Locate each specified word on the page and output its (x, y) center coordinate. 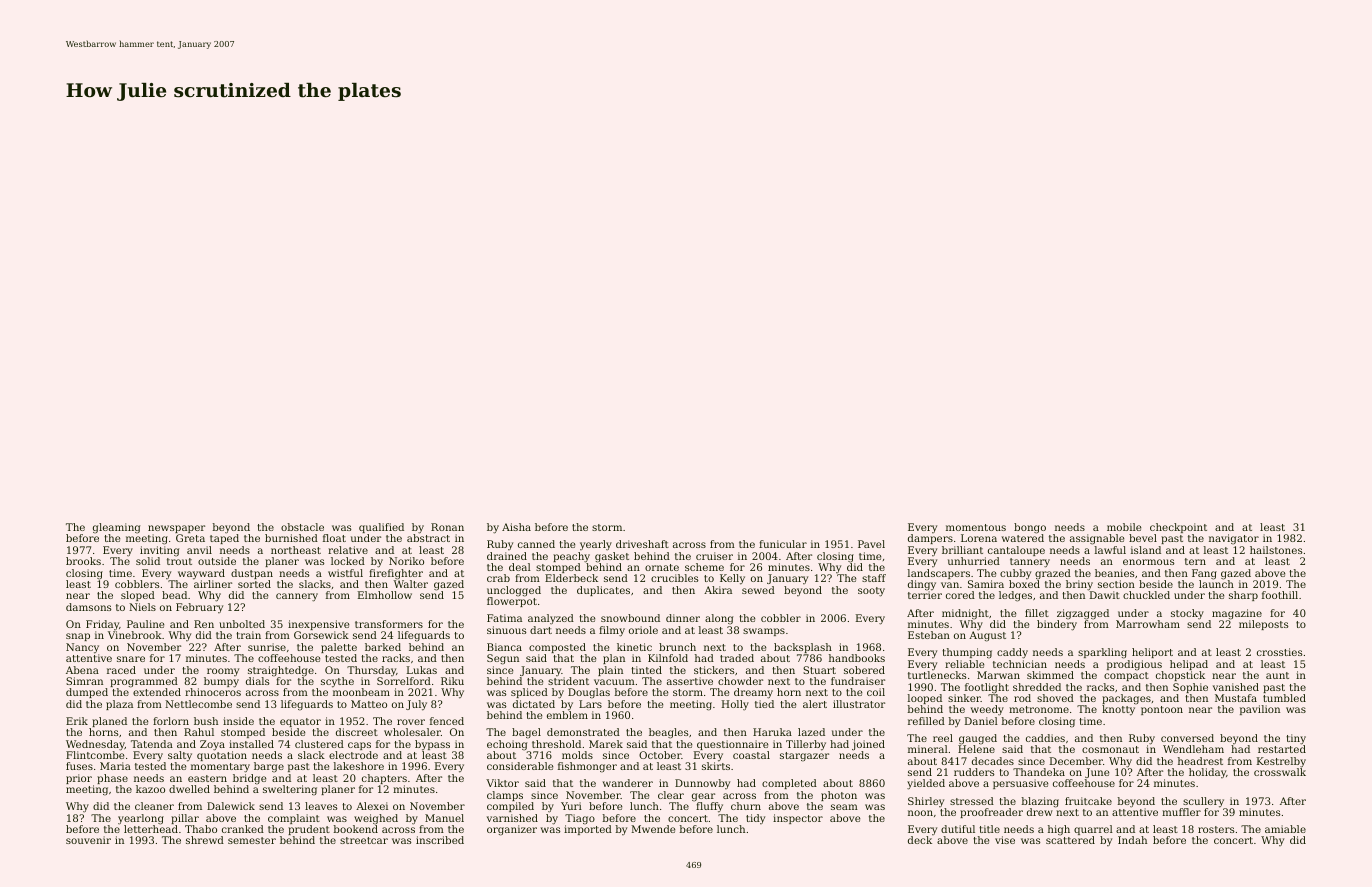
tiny (1296, 739)
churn (746, 806)
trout (179, 561)
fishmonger (587, 767)
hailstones (1276, 550)
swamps (764, 632)
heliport (1152, 653)
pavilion (1260, 710)
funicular (783, 544)
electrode (353, 755)
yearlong (141, 819)
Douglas (589, 693)
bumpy (221, 682)
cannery (297, 597)
